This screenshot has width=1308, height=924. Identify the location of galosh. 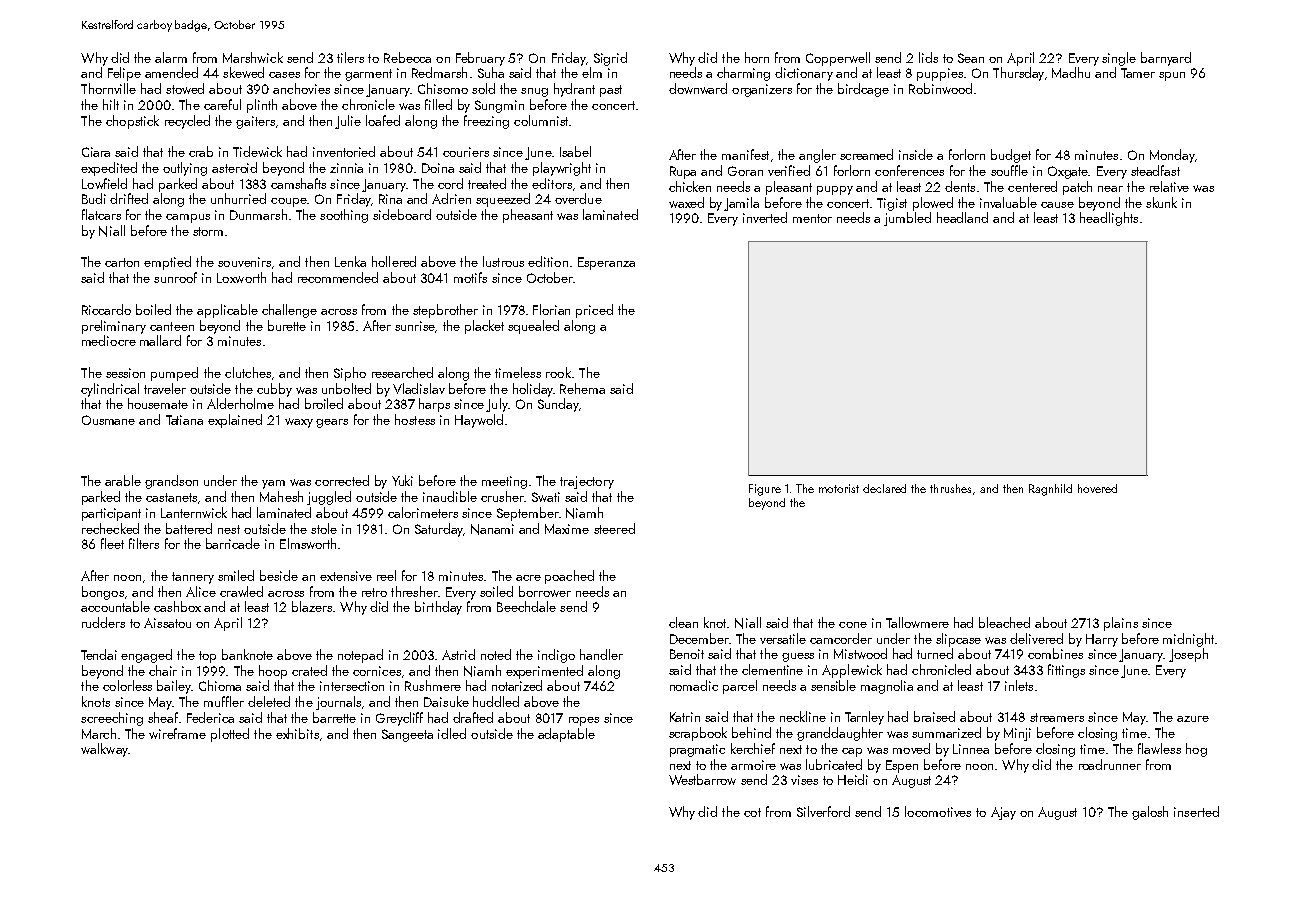
(1150, 813).
